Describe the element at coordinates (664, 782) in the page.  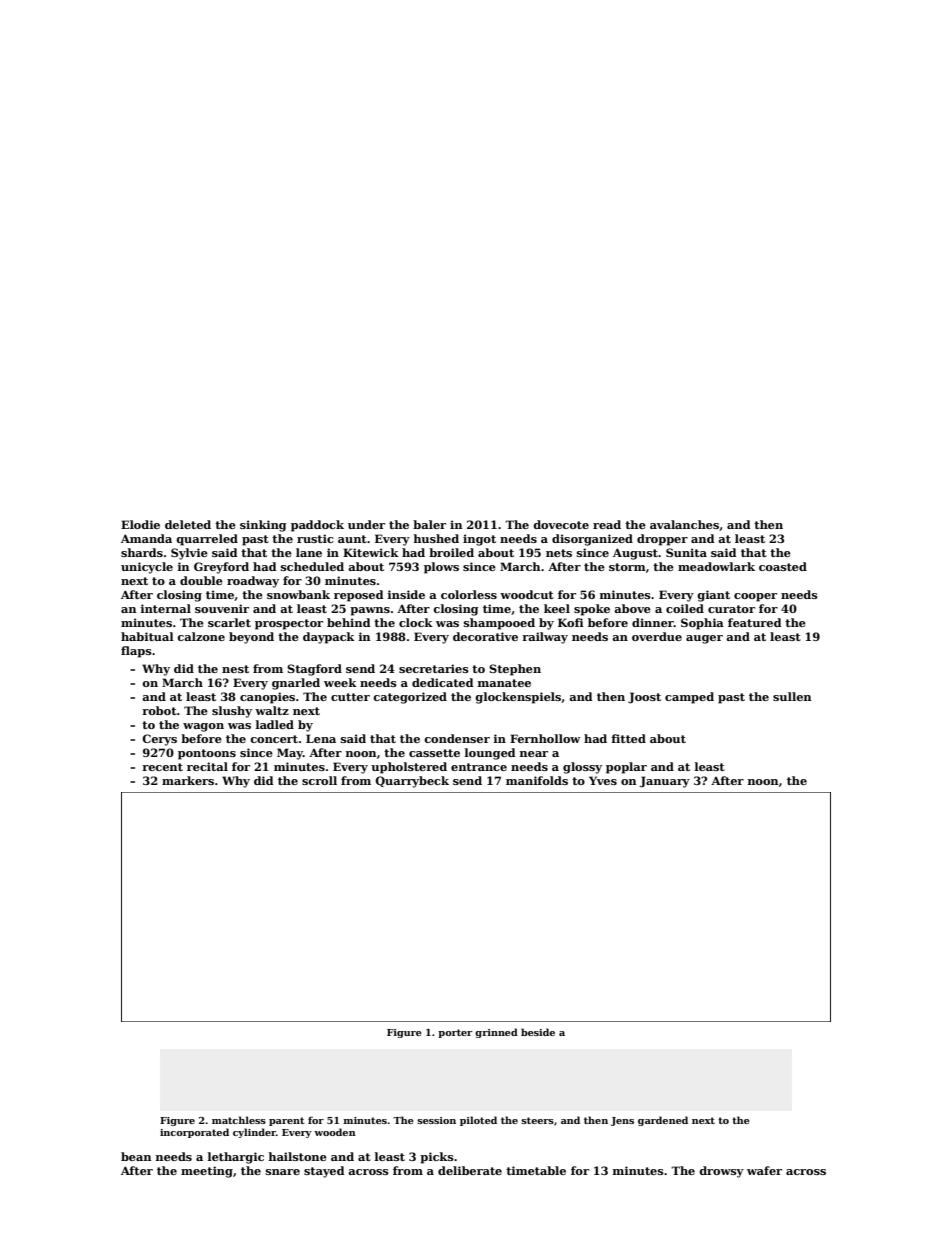
I see `January` at that location.
